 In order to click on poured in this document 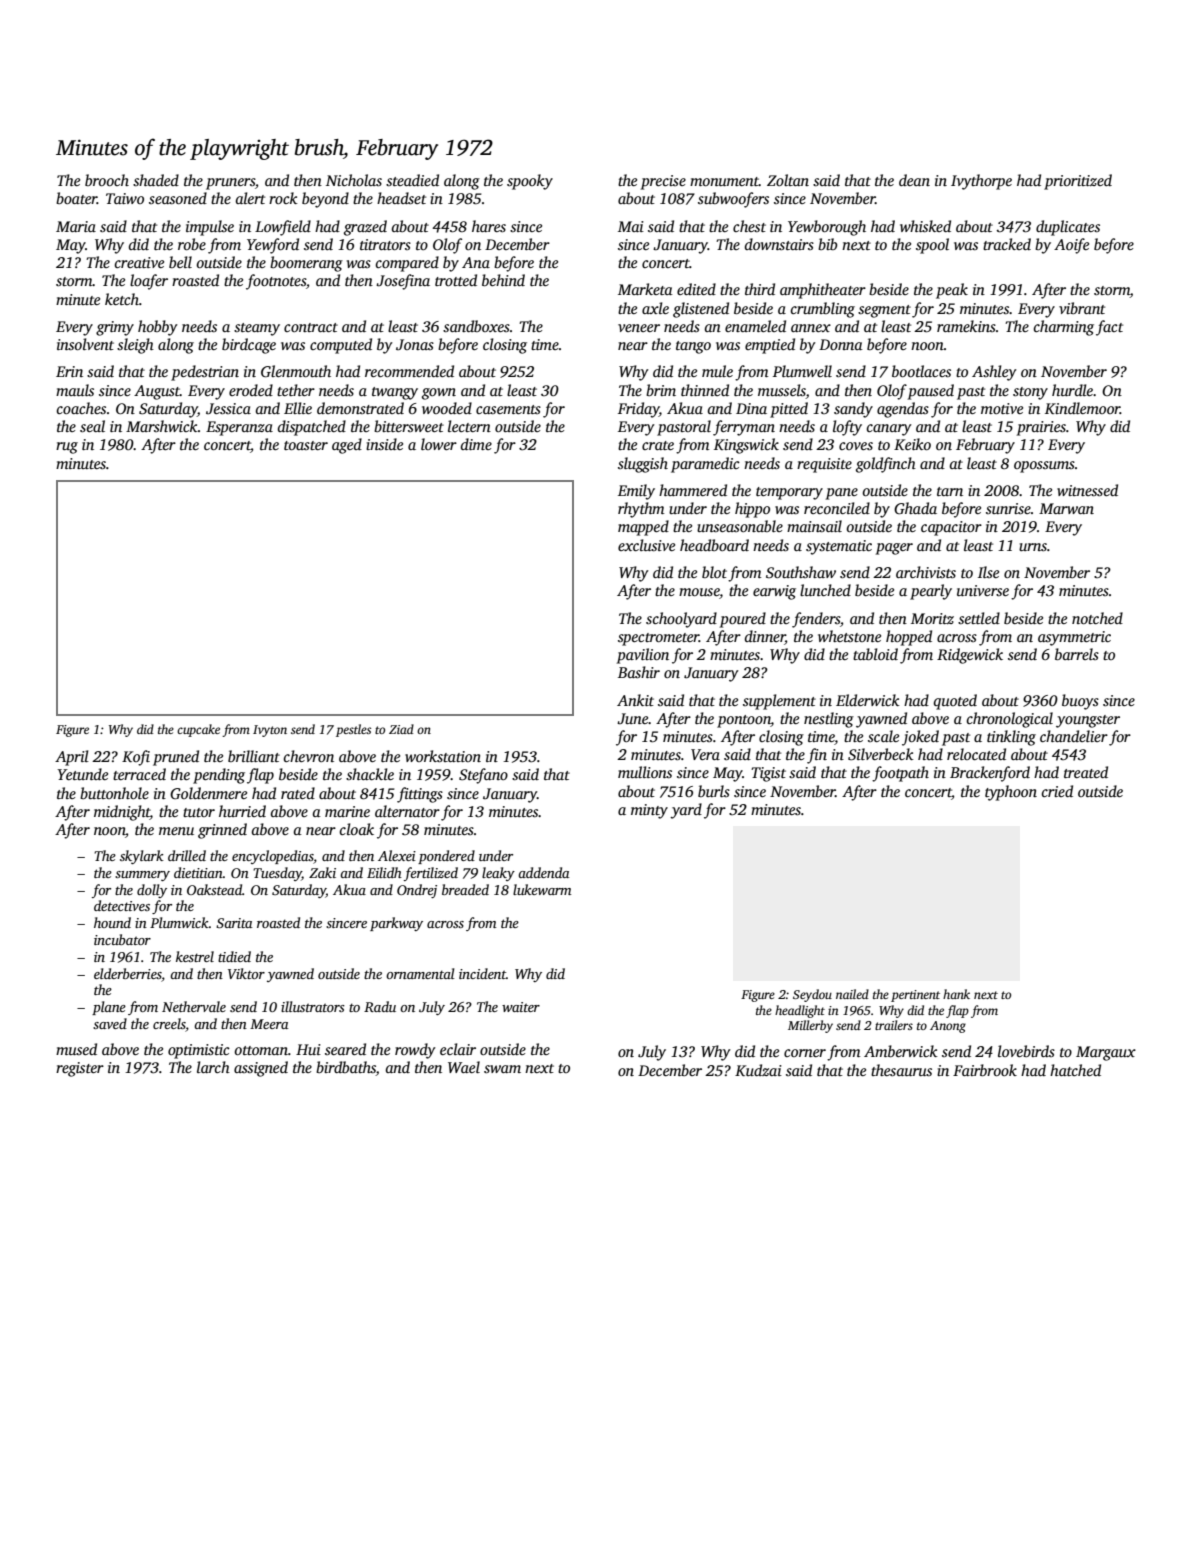, I will do `click(743, 620)`.
